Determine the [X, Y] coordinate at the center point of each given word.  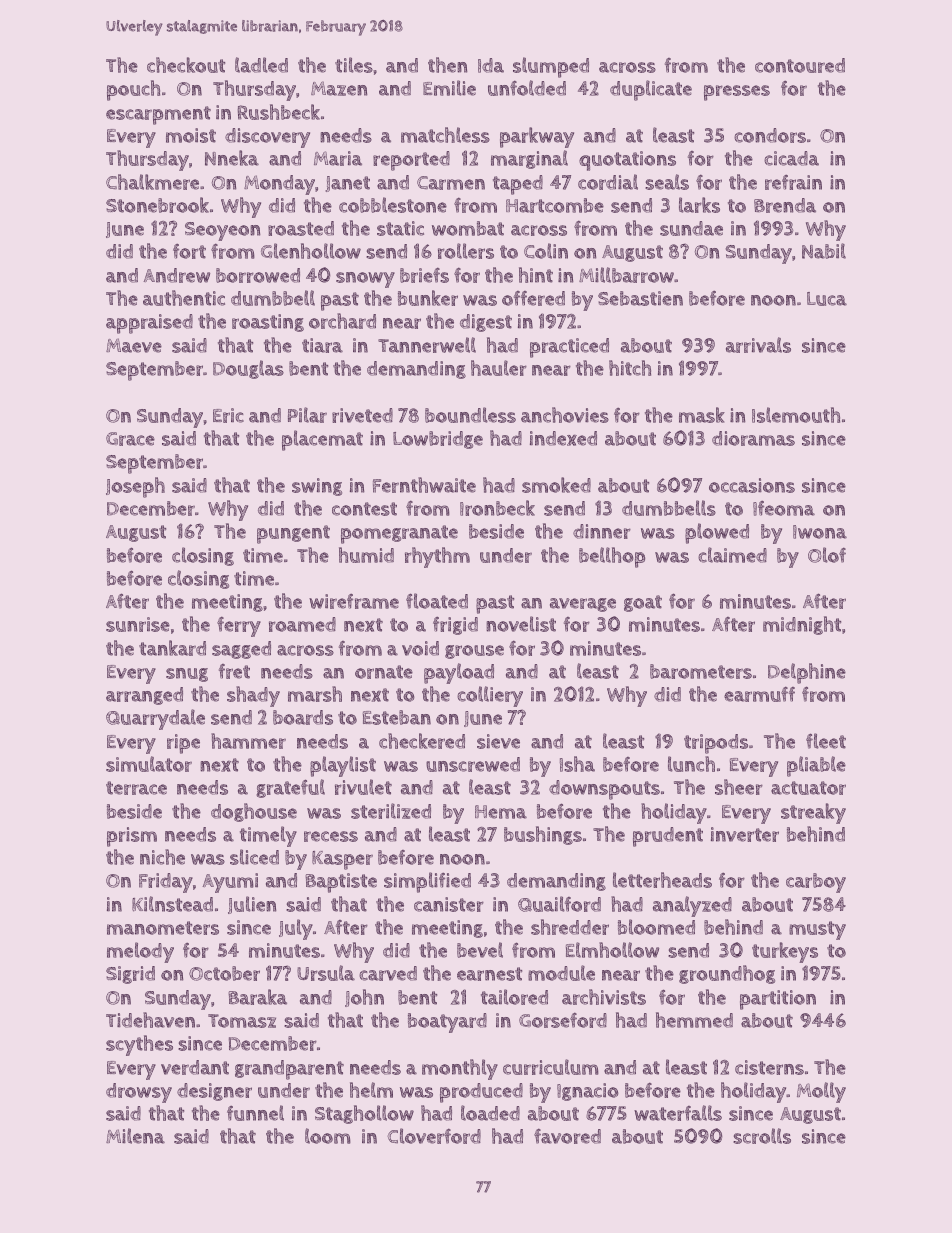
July [296, 929]
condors [770, 135]
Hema [501, 812]
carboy [816, 883]
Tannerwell [427, 345]
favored [567, 1136]
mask [702, 415]
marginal [529, 159]
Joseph [135, 487]
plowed [717, 533]
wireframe [354, 601]
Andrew [176, 275]
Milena [135, 1136]
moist [191, 135]
